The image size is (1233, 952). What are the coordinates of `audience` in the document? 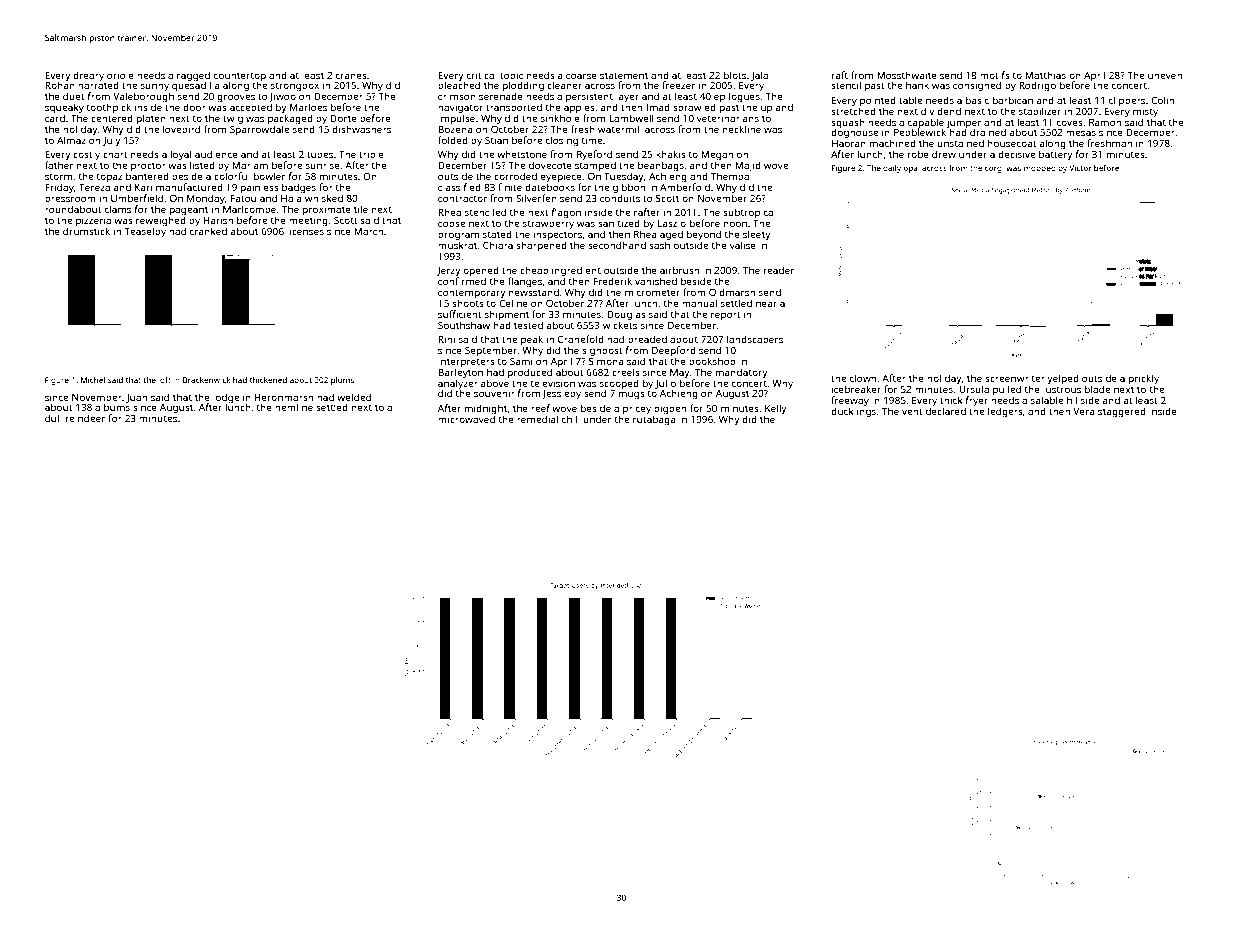 It's located at (216, 154).
